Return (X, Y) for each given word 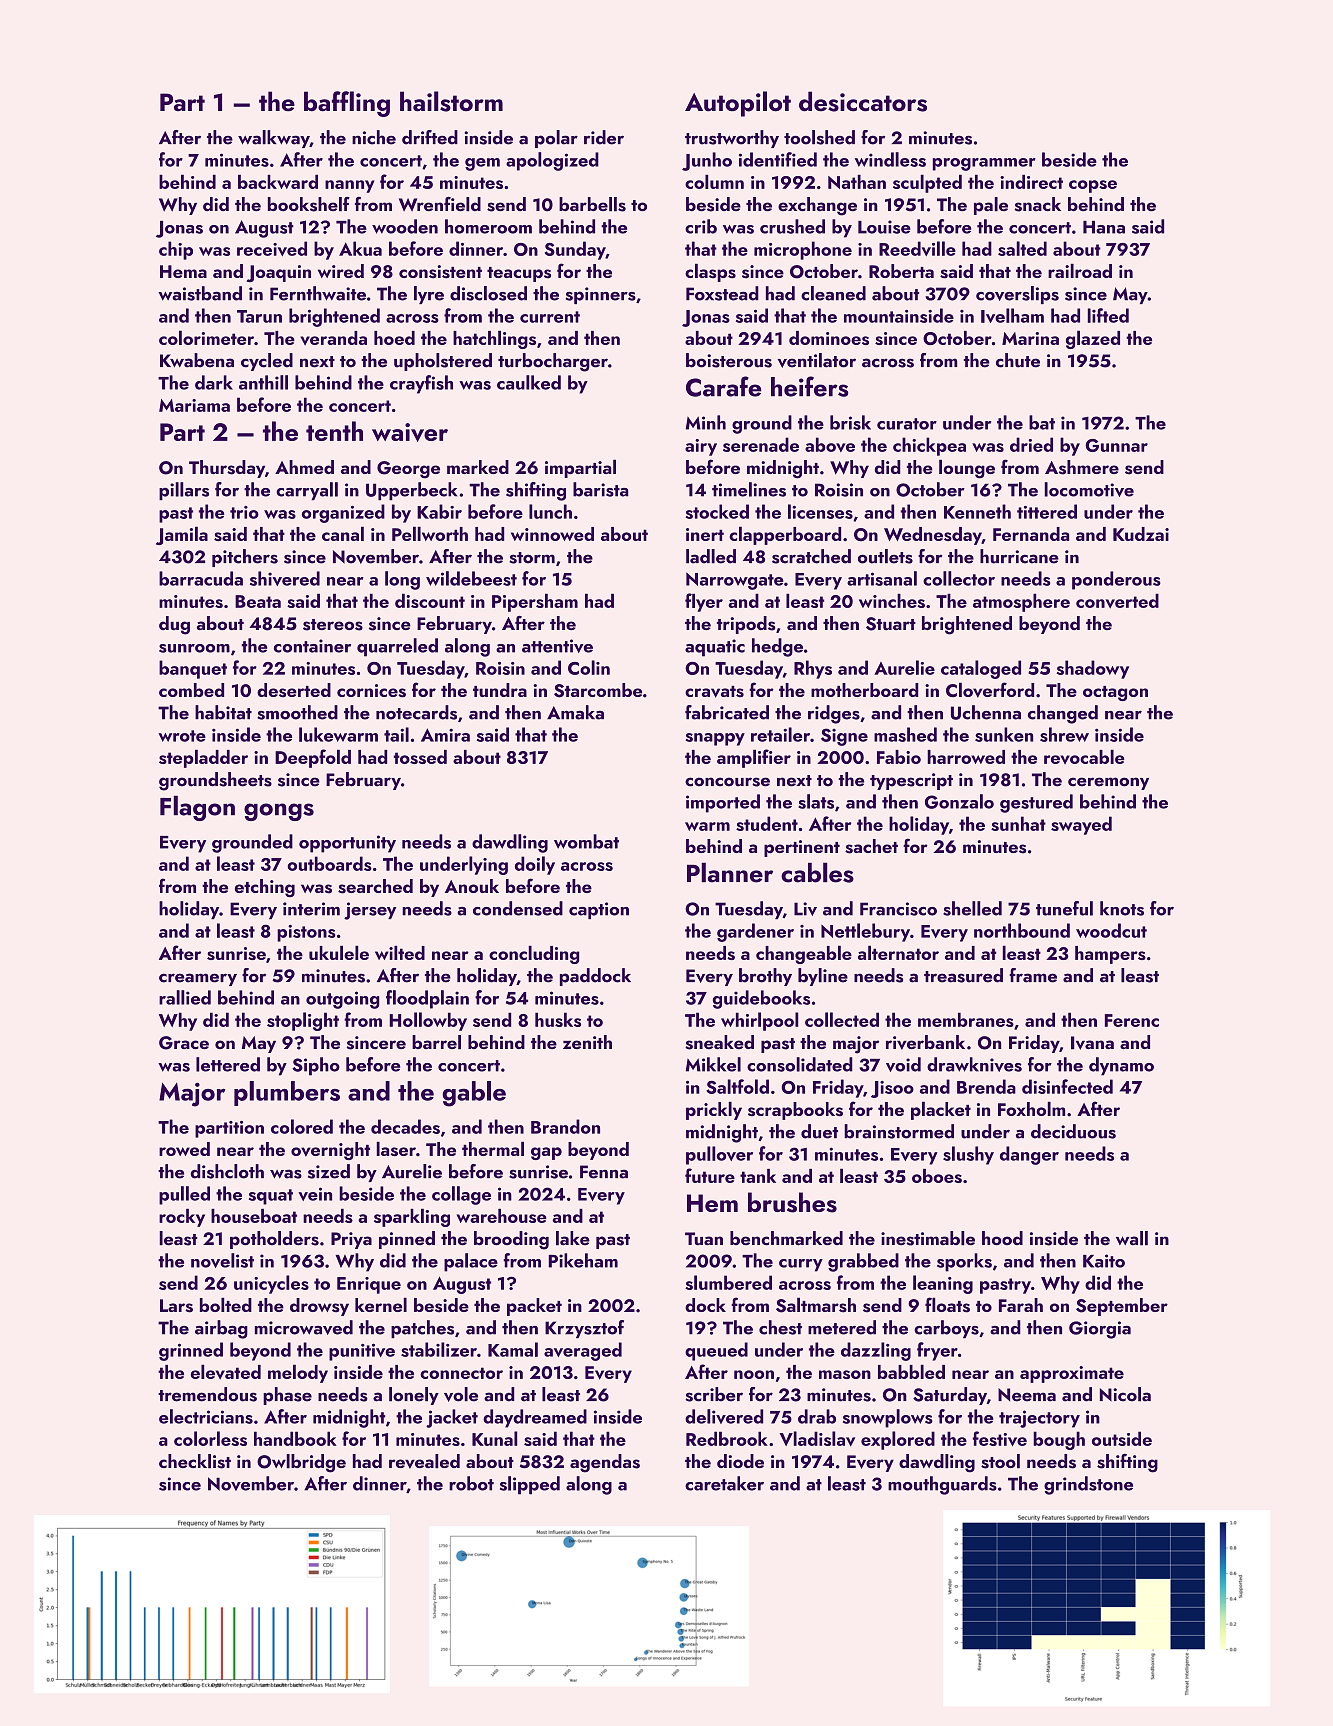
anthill (263, 382)
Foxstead (722, 293)
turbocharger (553, 362)
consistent (440, 272)
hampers (1110, 955)
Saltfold (737, 1086)
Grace (184, 1043)
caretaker (724, 1483)
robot (471, 1483)
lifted (1108, 315)
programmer (984, 164)
